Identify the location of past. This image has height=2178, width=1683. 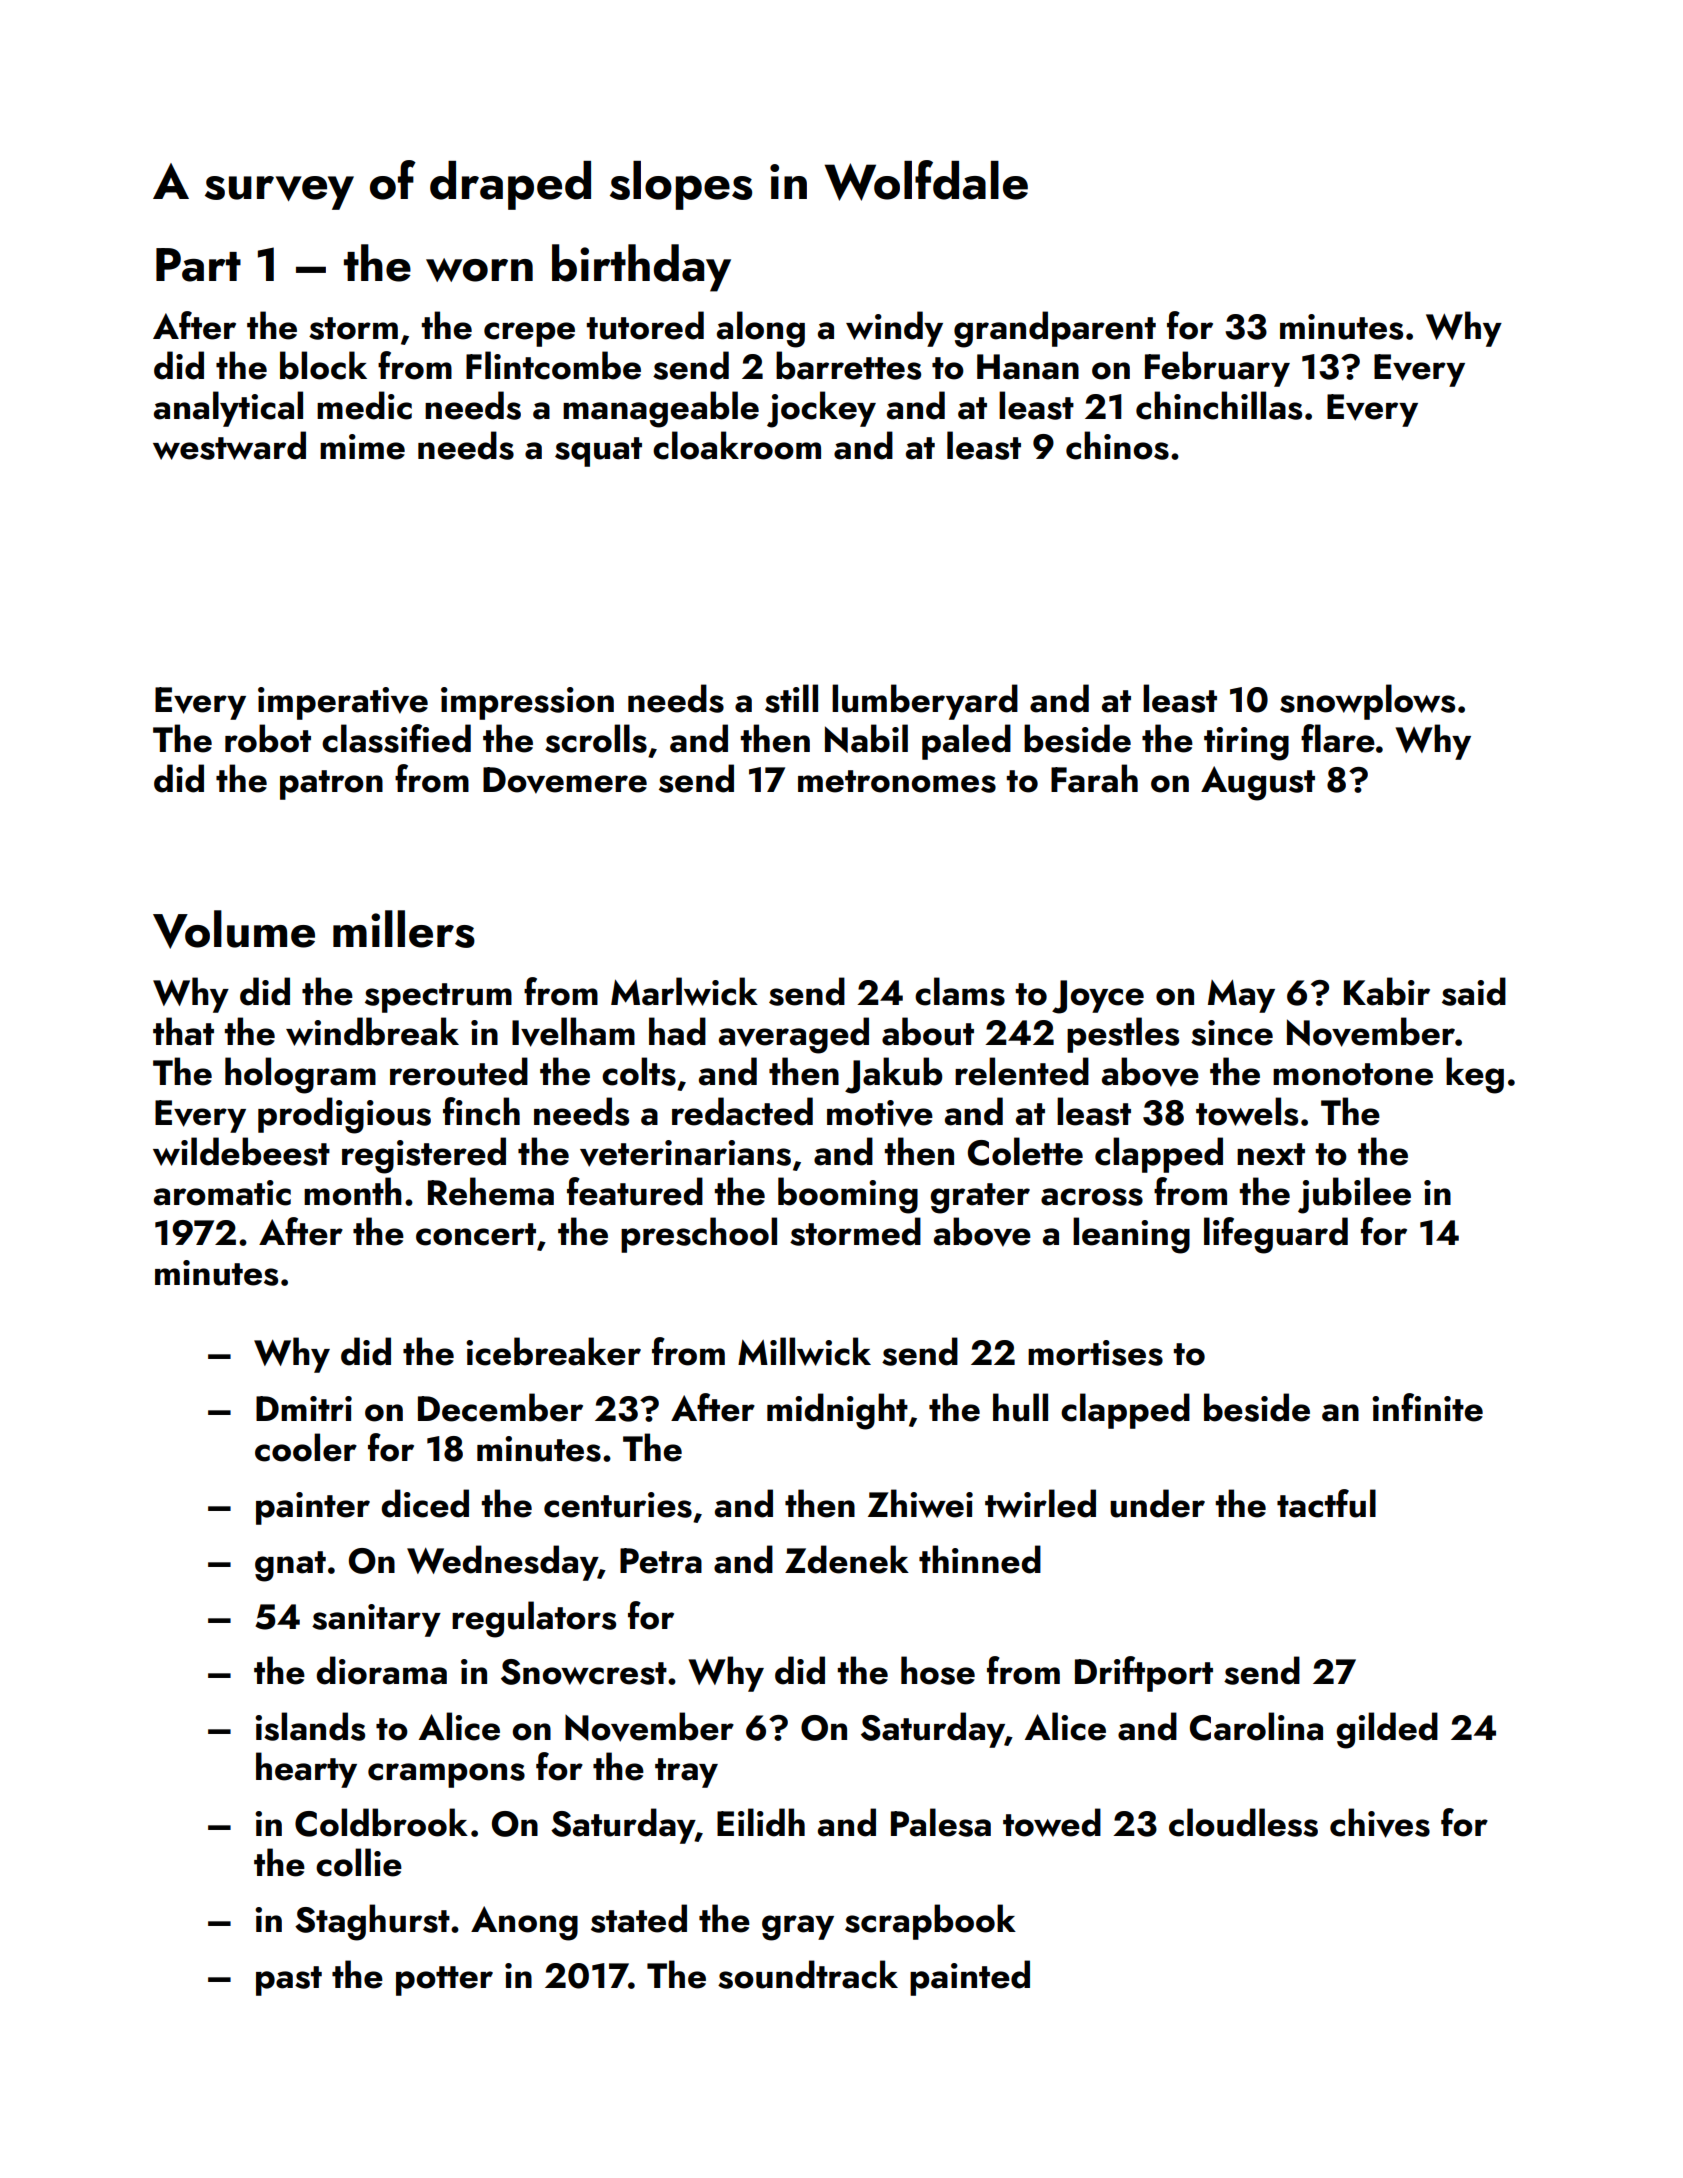
(289, 1981).
